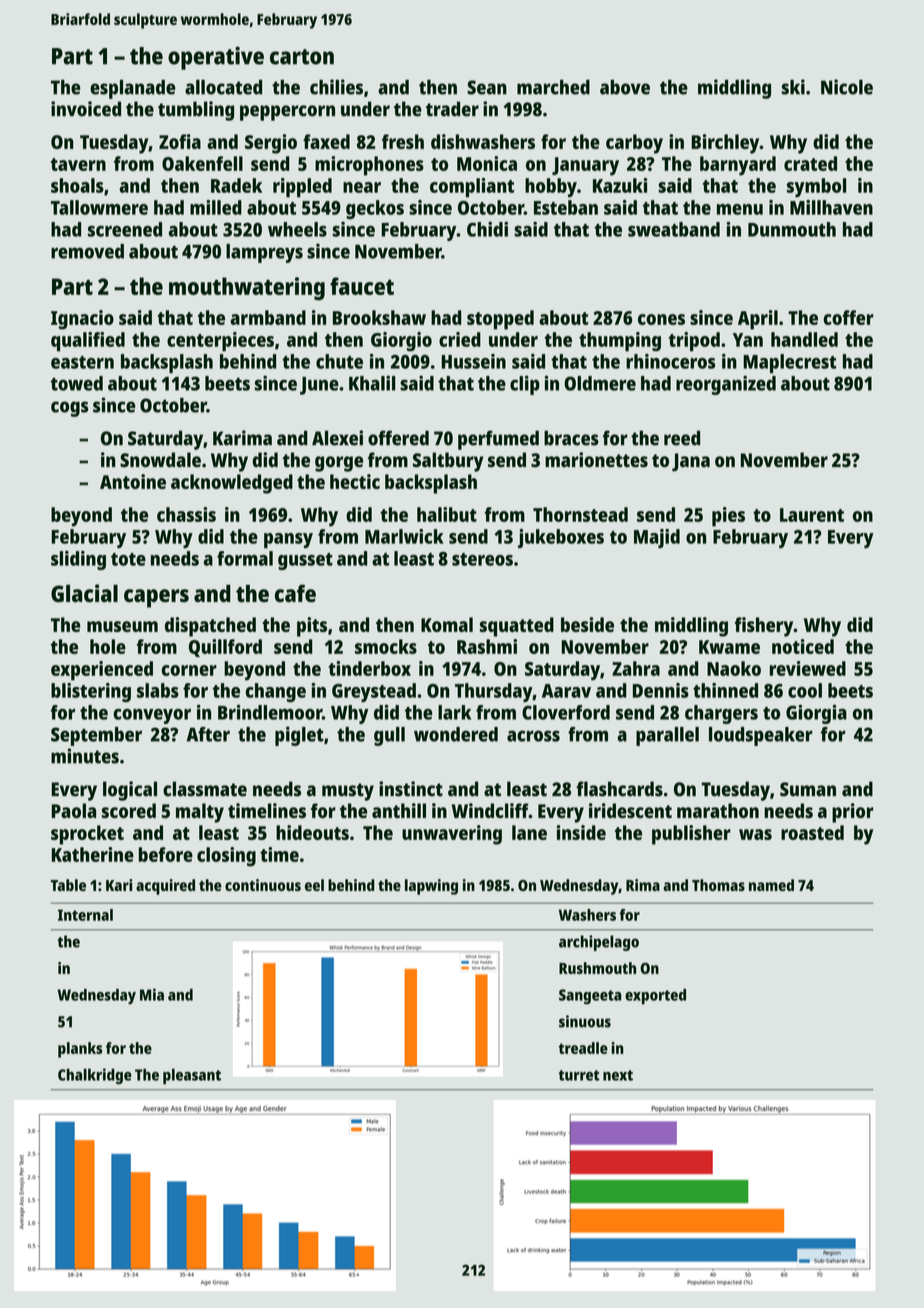 Image resolution: width=924 pixels, height=1308 pixels. I want to click on stopped, so click(500, 320).
